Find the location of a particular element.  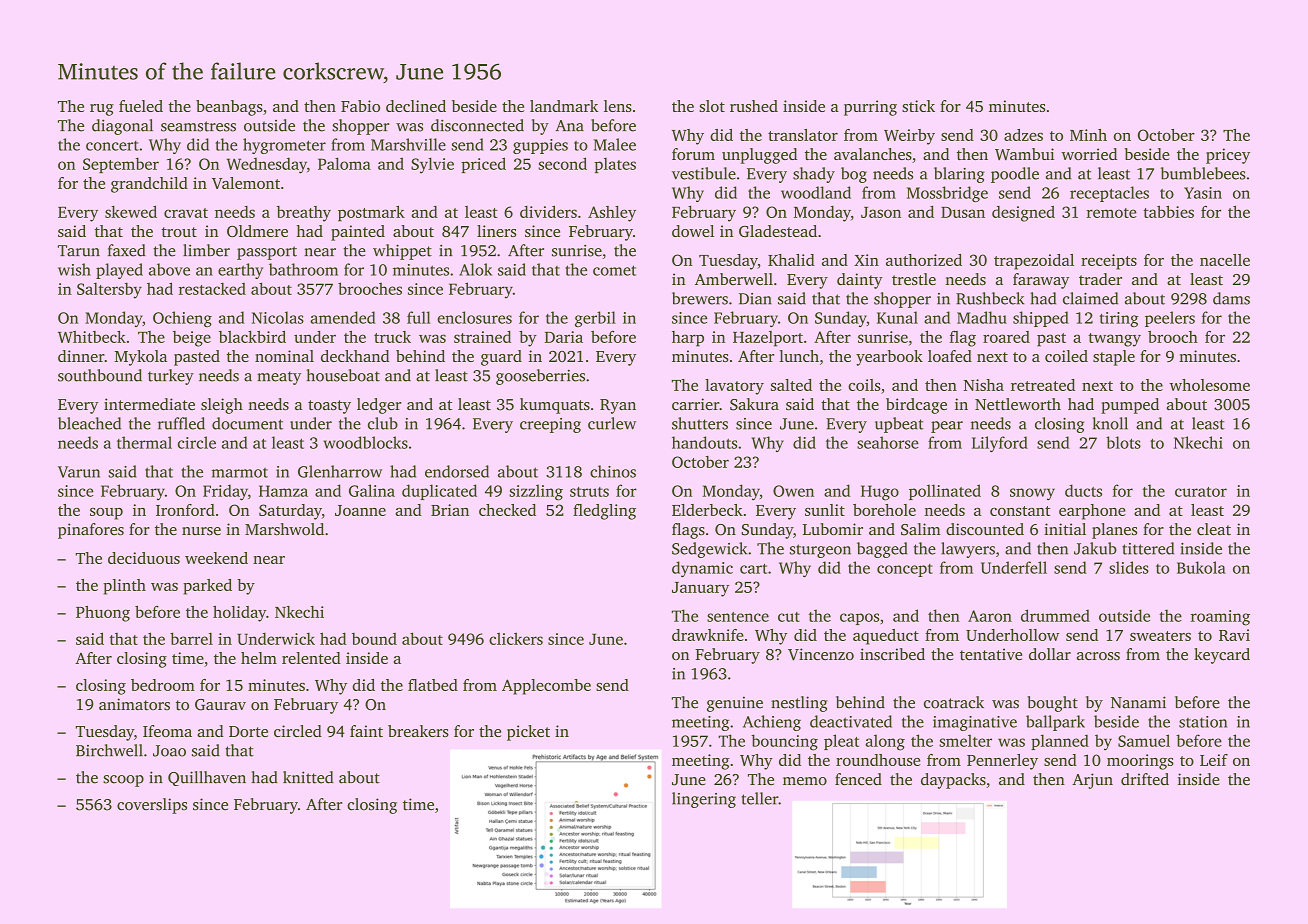

Valemont is located at coordinates (246, 183).
